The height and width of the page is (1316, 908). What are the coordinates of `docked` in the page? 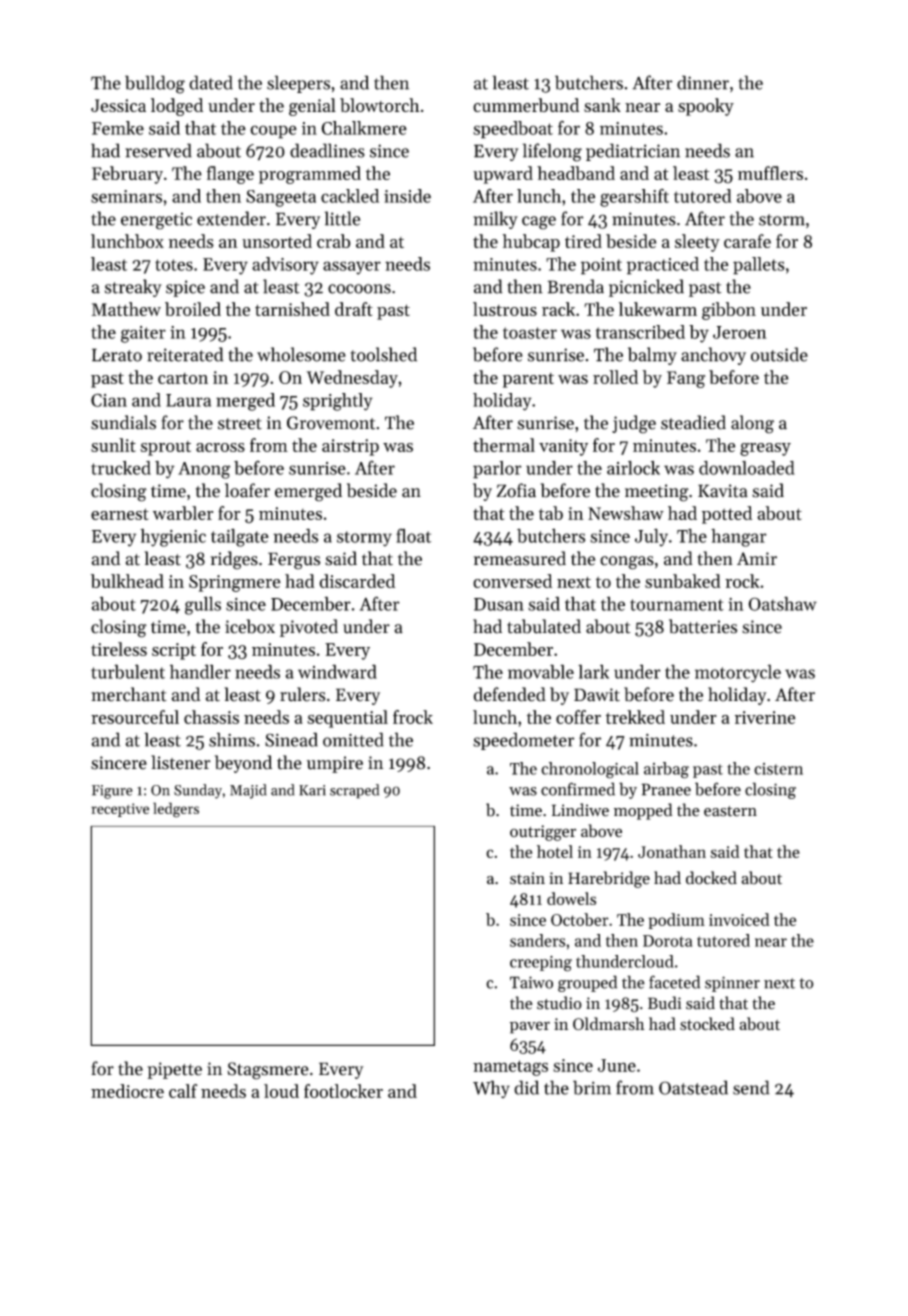 It's located at (711, 878).
